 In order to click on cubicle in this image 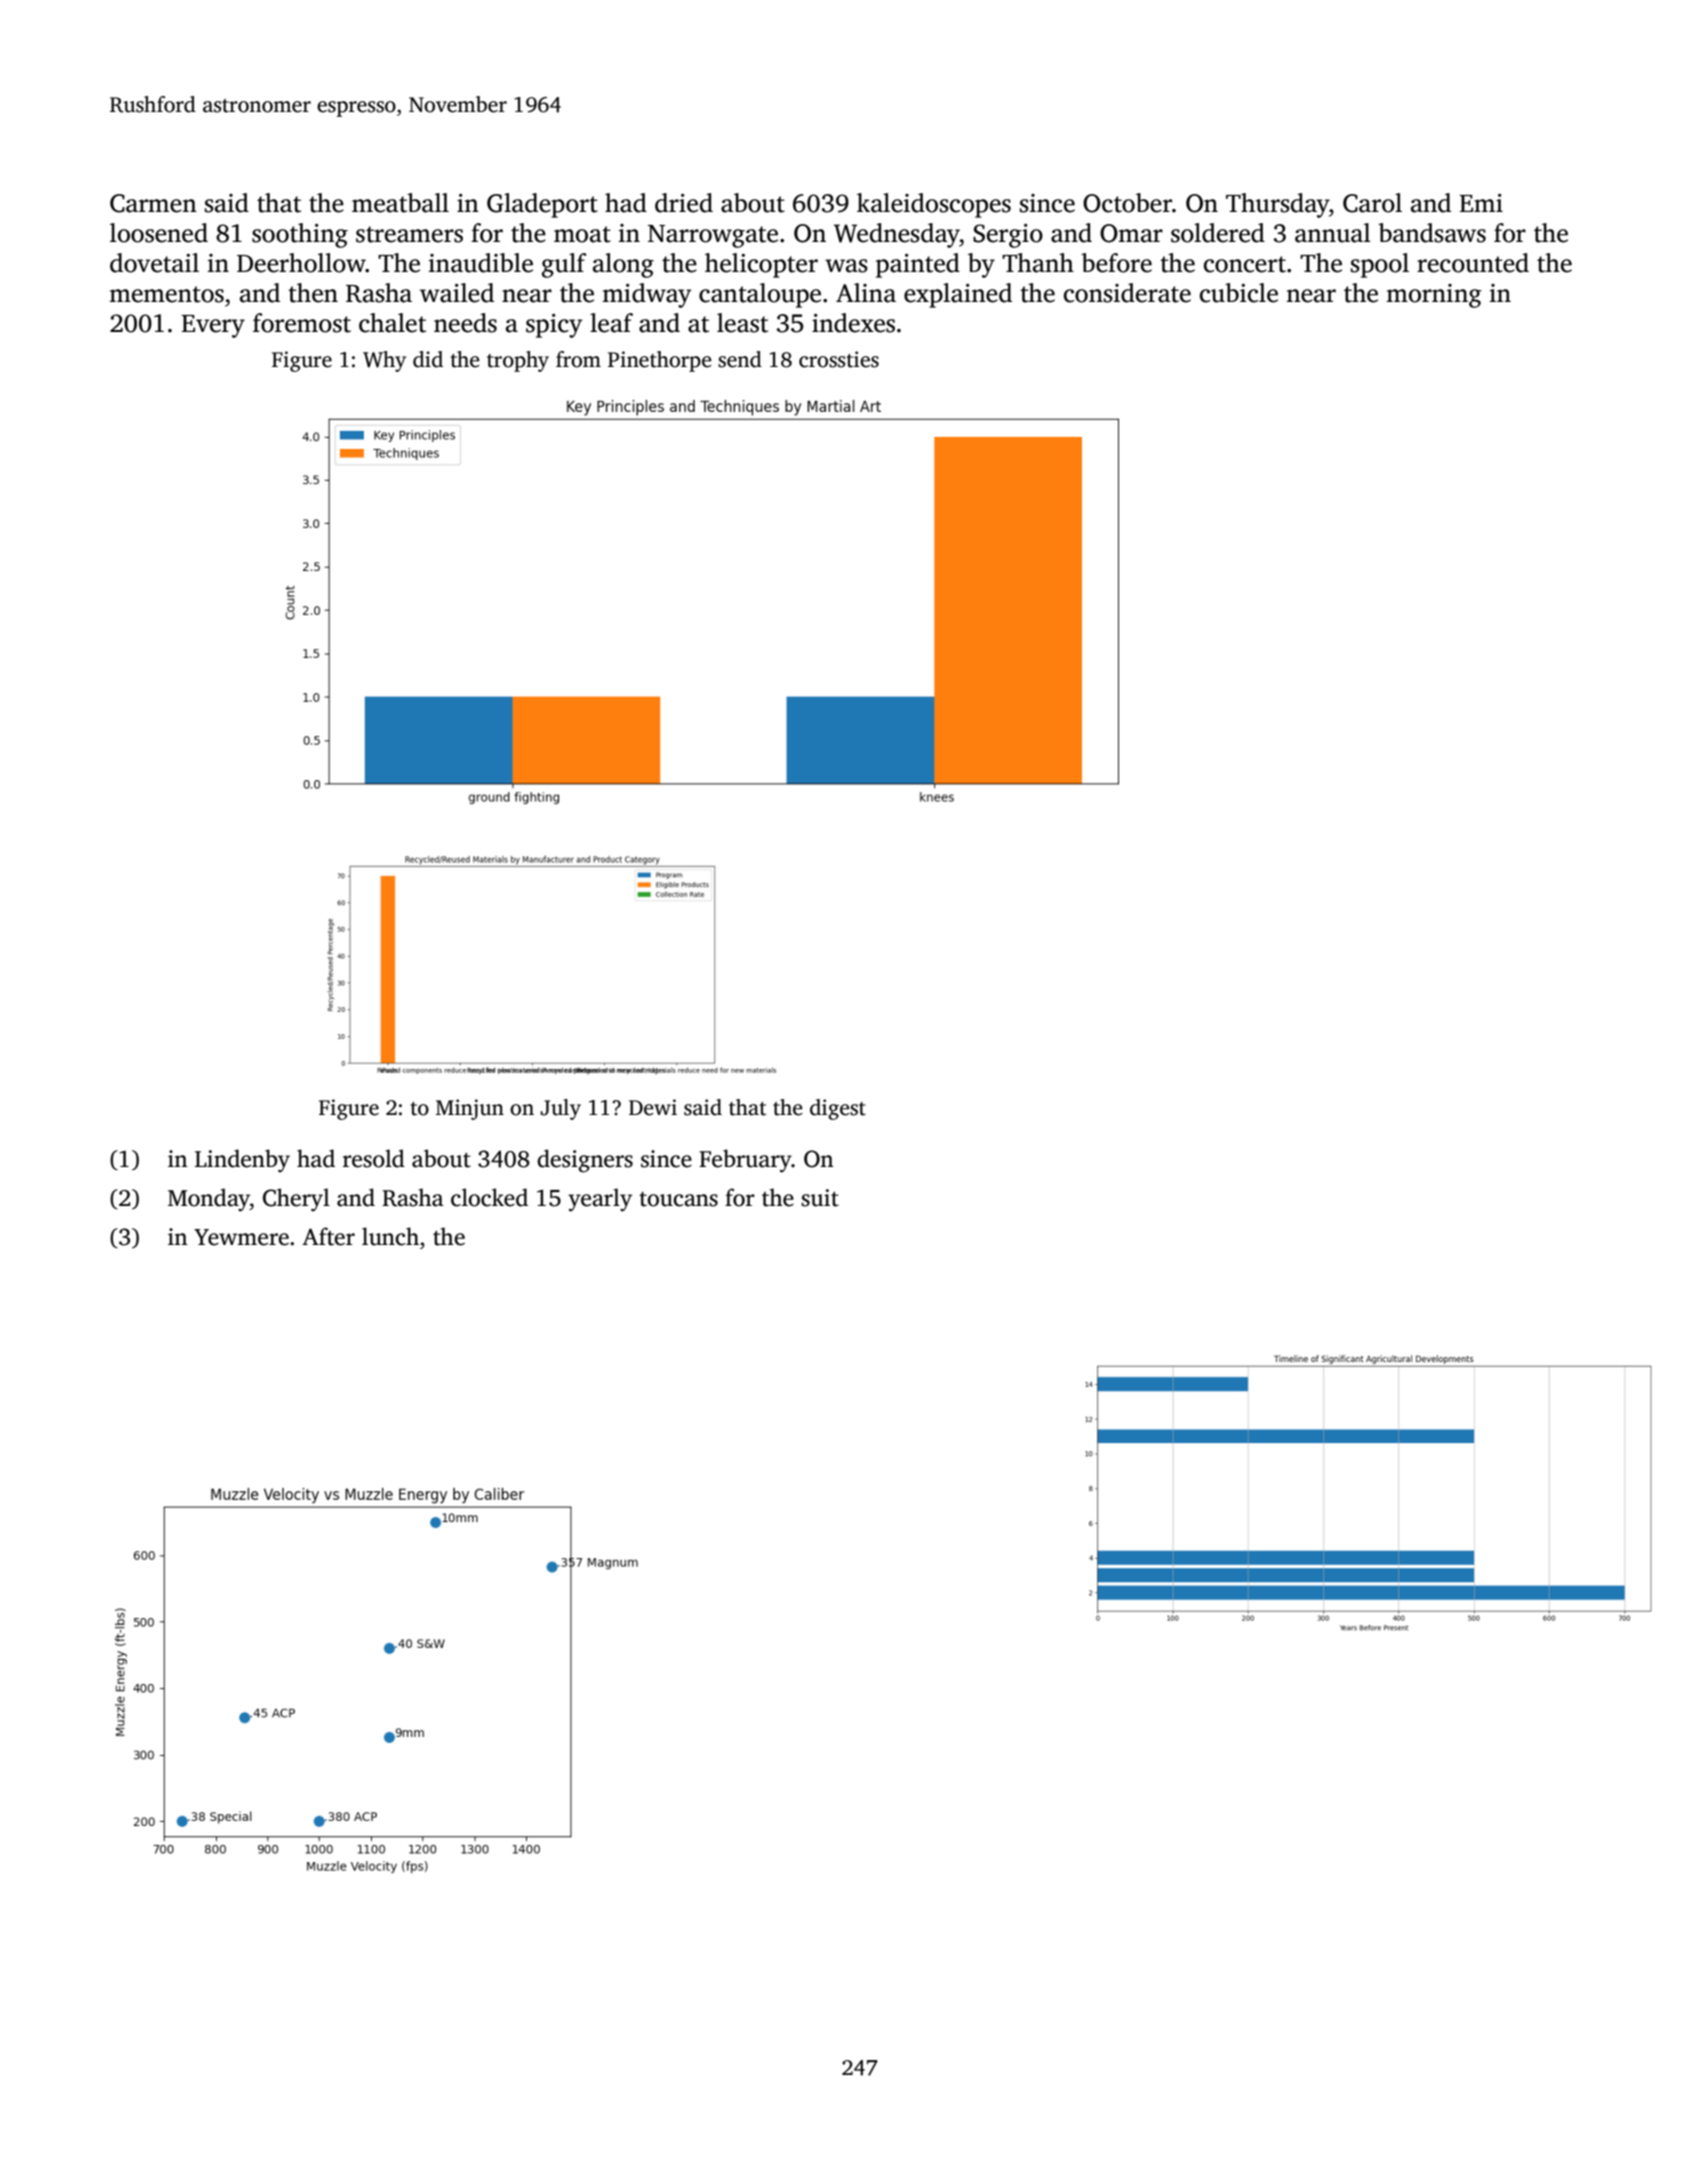, I will do `click(1239, 293)`.
